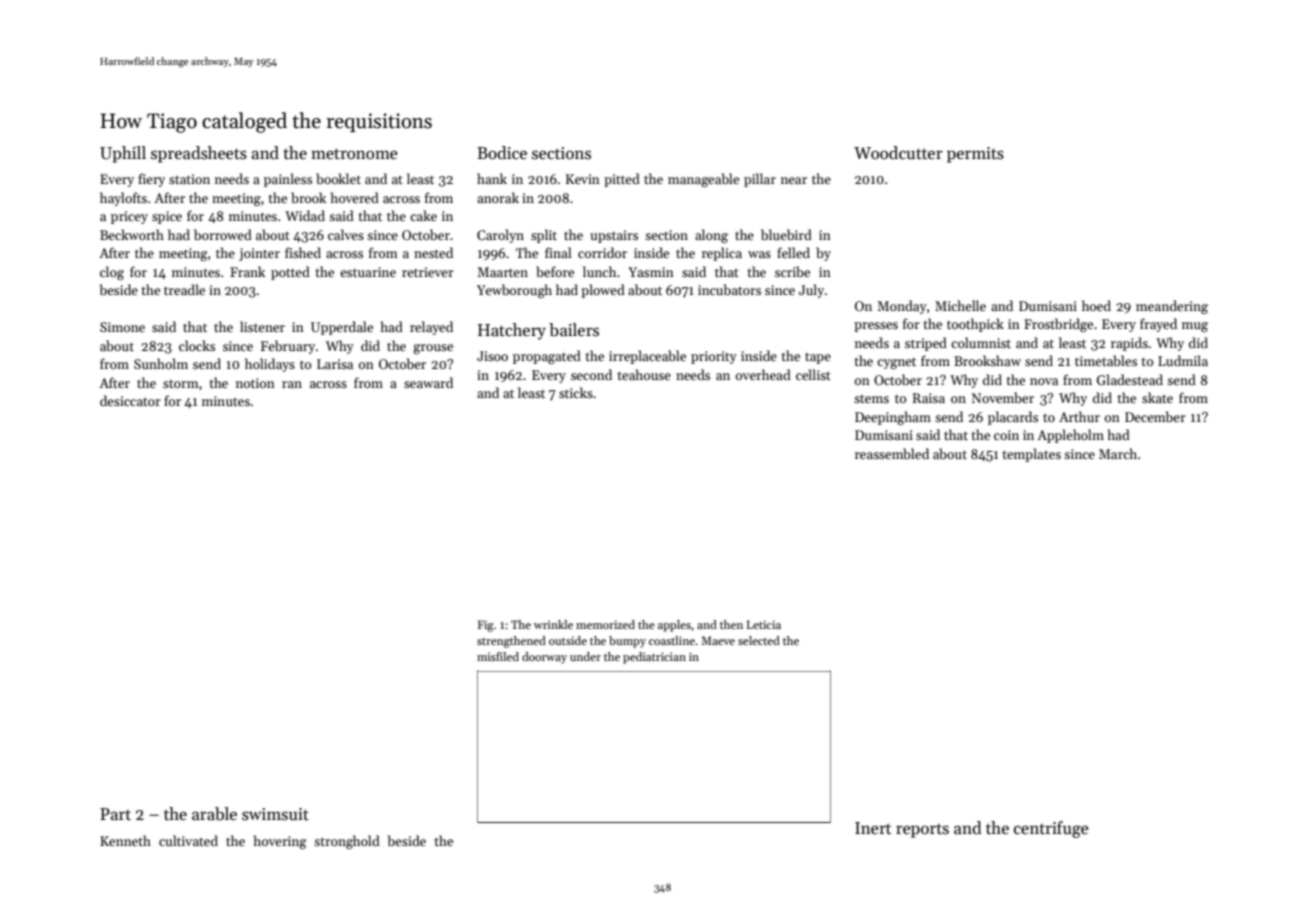  I want to click on notion, so click(255, 383).
